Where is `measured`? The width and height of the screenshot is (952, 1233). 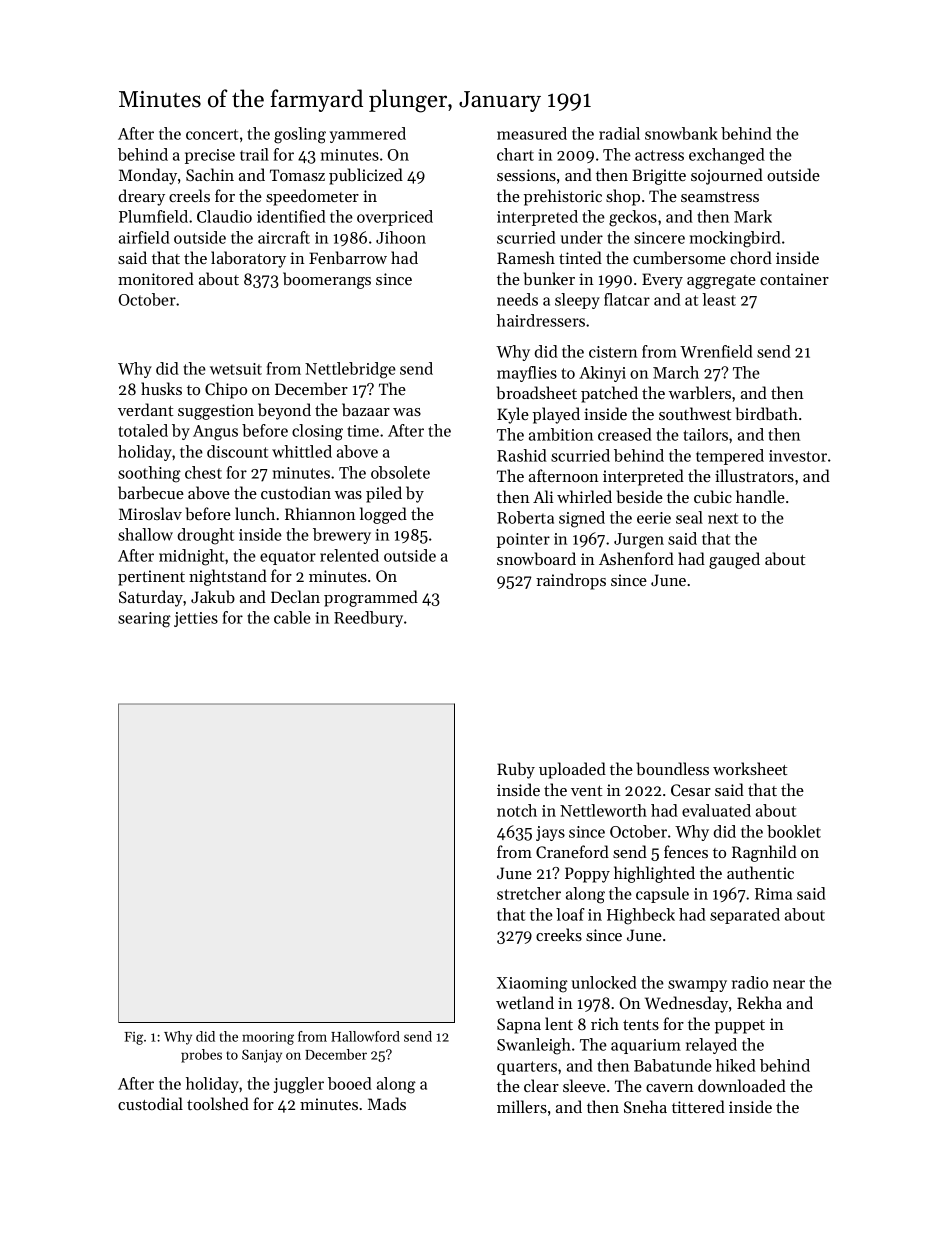
measured is located at coordinates (532, 133).
